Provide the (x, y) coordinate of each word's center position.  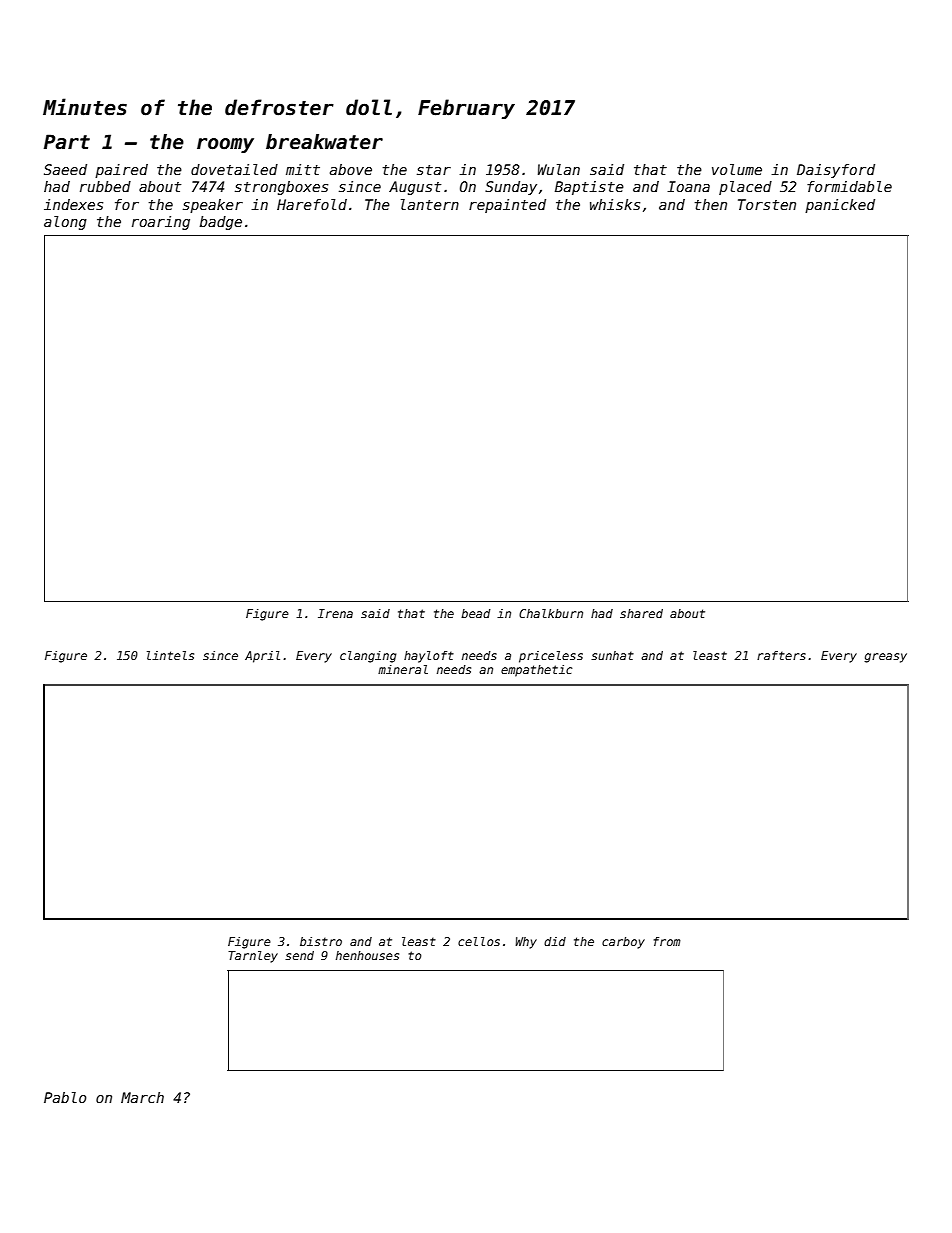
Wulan (559, 169)
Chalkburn (551, 613)
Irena (335, 613)
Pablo (65, 1097)
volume (737, 169)
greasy (885, 658)
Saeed (65, 169)
